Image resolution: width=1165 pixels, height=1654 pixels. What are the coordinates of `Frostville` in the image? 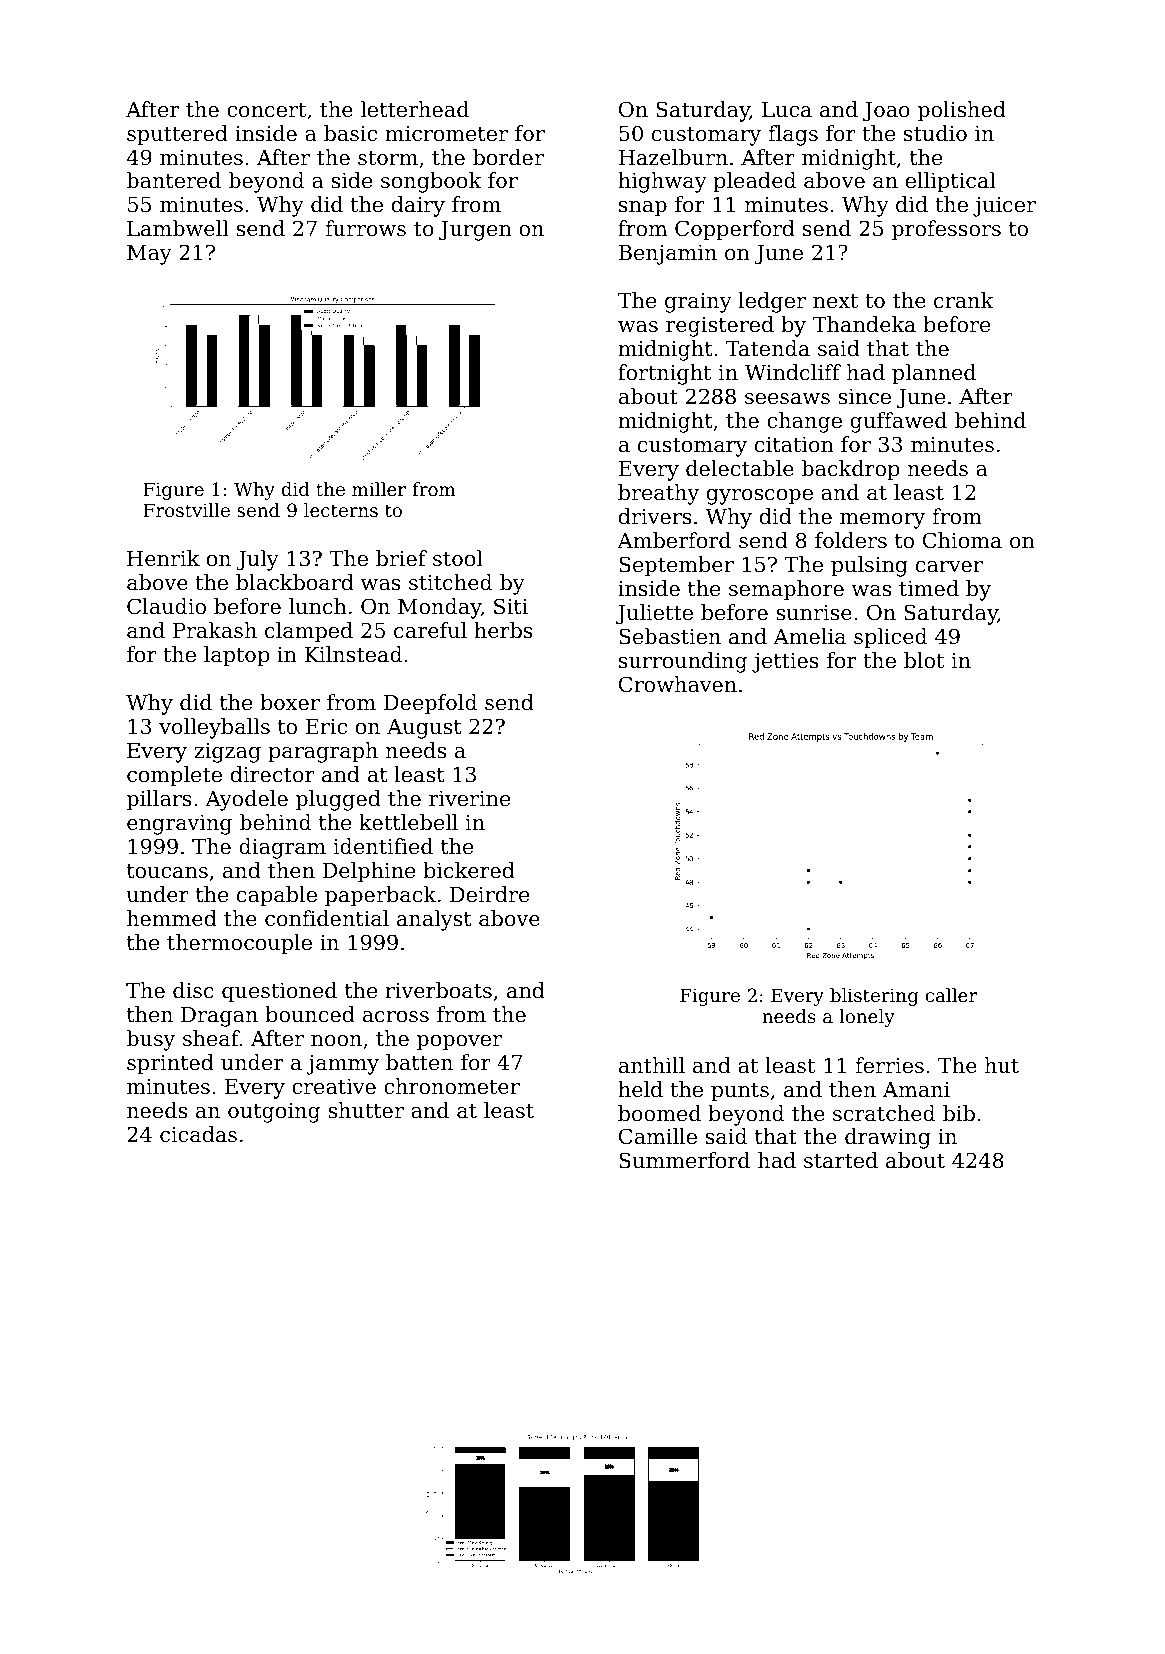 It's located at (187, 510).
